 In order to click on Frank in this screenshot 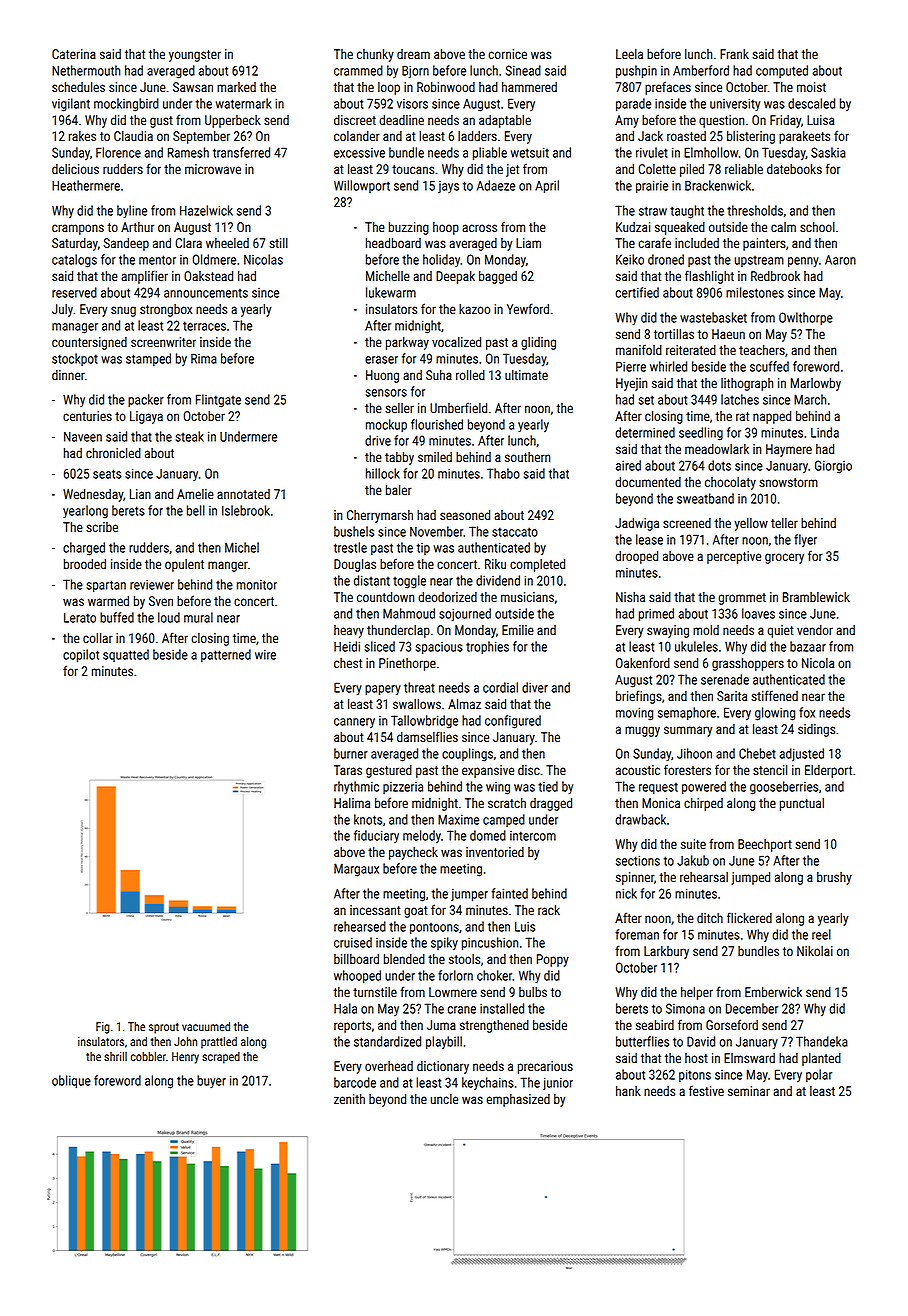, I will do `click(734, 54)`.
